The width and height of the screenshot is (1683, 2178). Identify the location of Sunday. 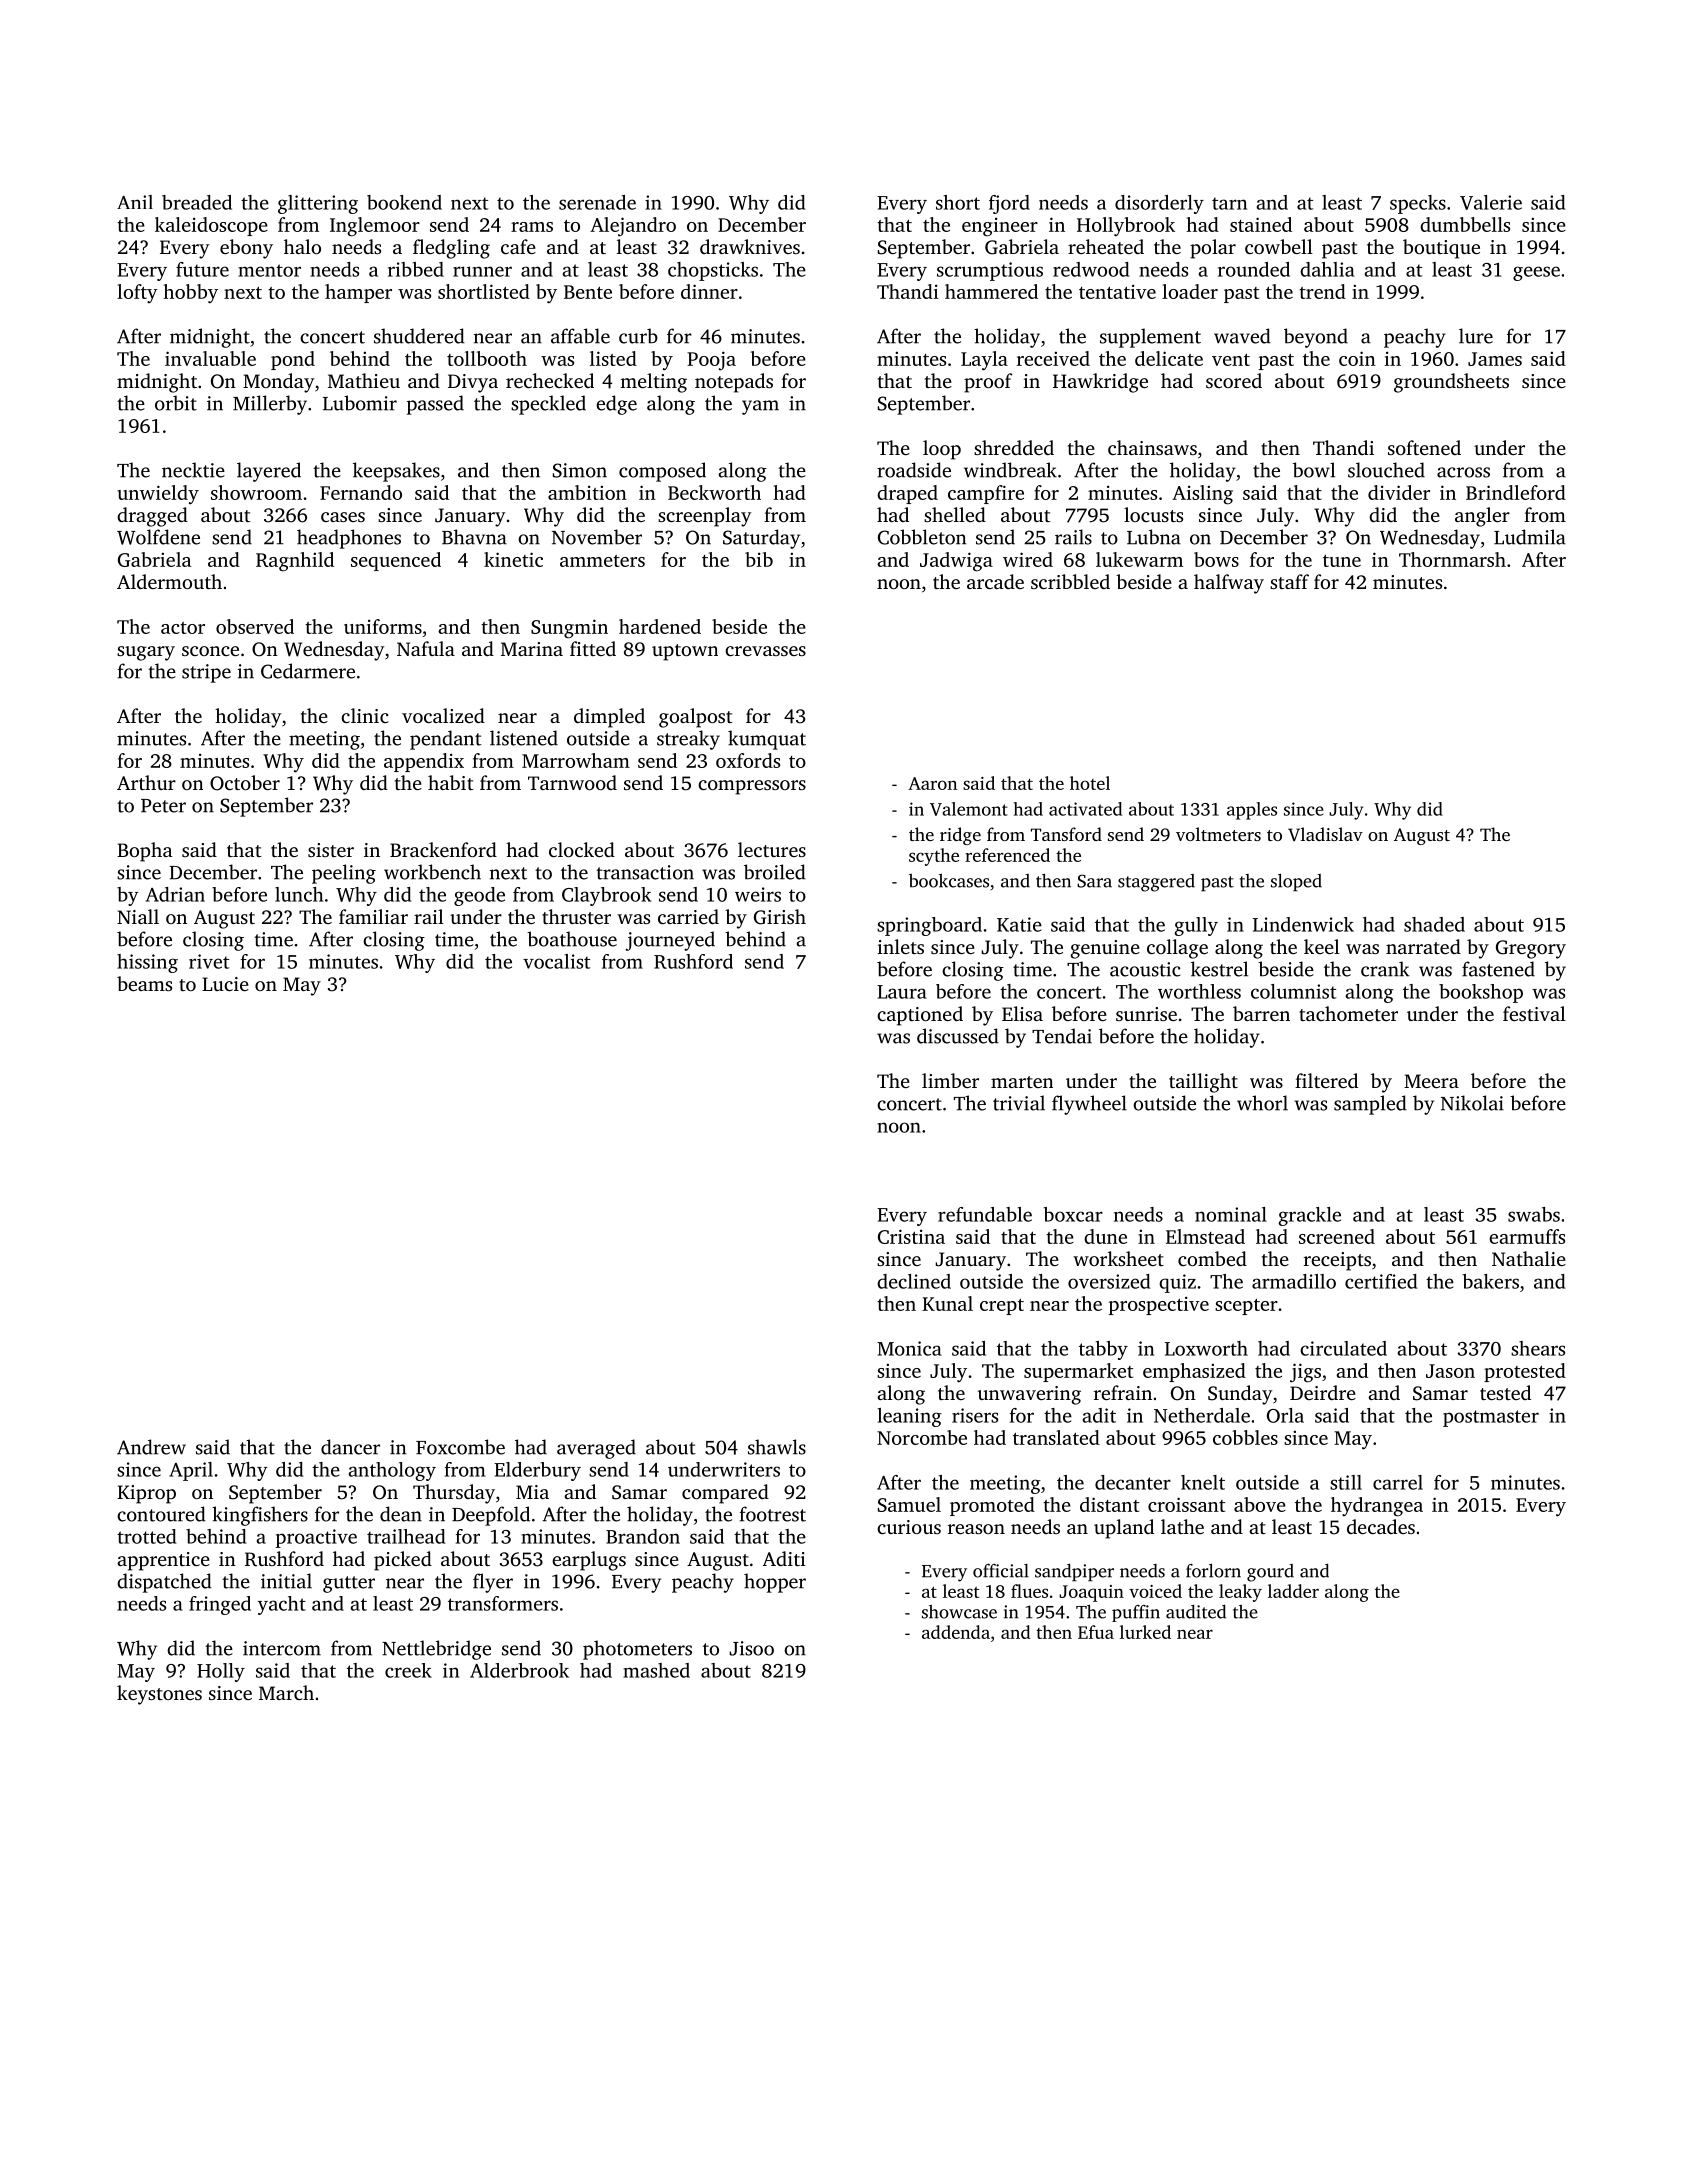
(1240, 1395).
